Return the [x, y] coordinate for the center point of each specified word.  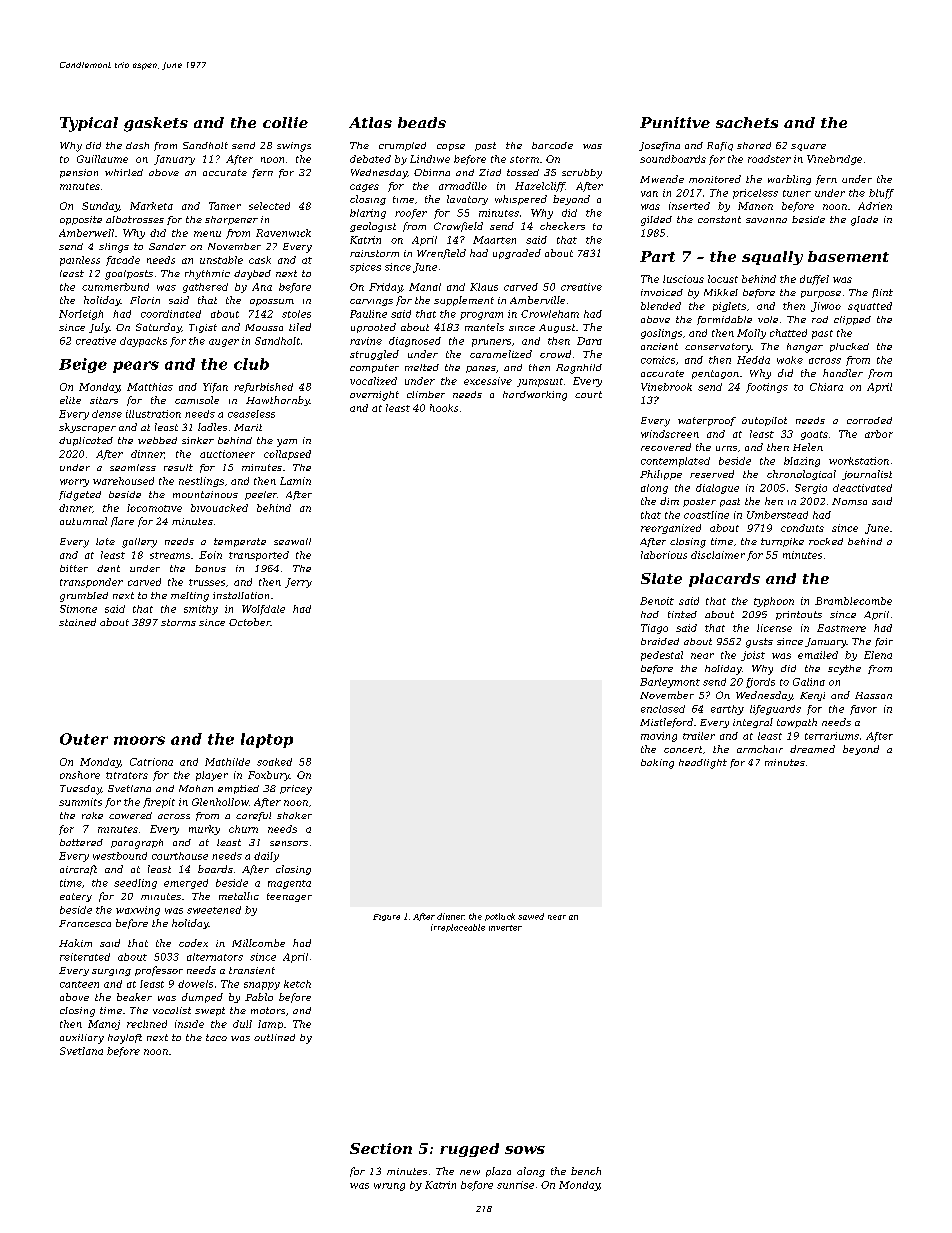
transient [252, 970]
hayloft [125, 1039]
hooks [444, 408]
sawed [531, 916]
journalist [867, 475]
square [808, 147]
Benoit [657, 601]
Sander [167, 246]
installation [241, 595]
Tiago [654, 629]
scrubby [582, 174]
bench [586, 1171]
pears [136, 367]
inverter [505, 928]
